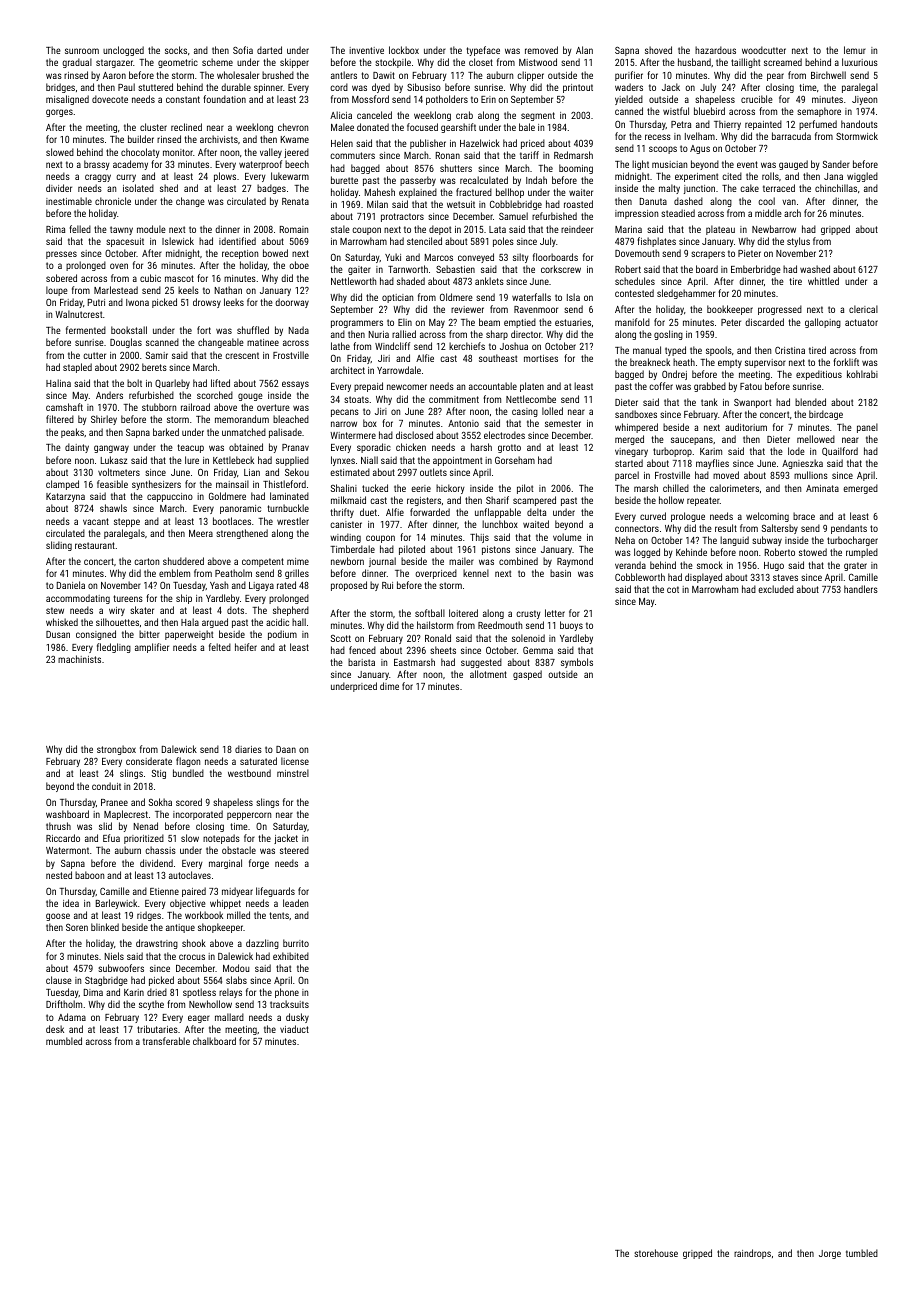 This page has height=1308, width=924. I want to click on whittled, so click(823, 281).
